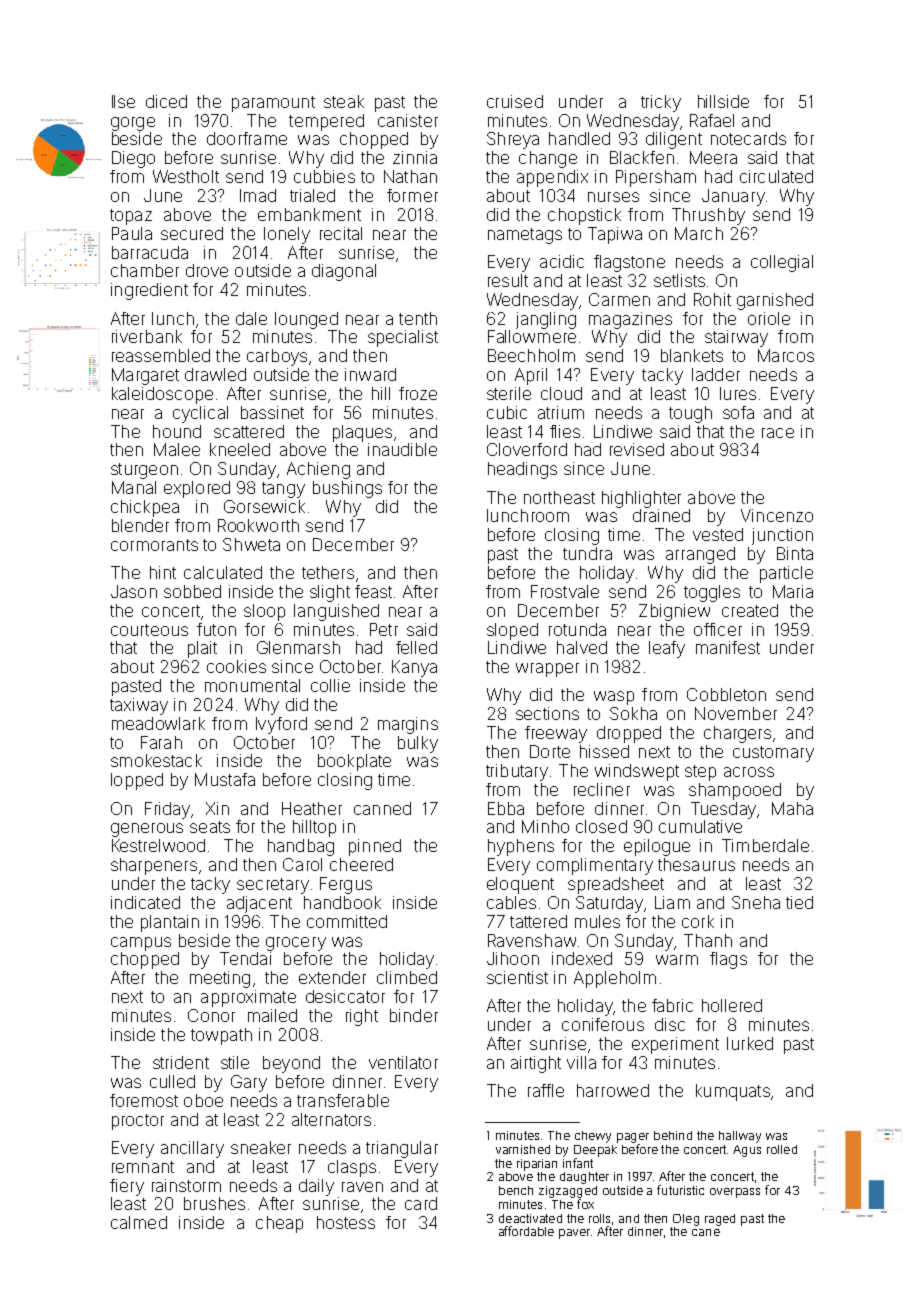 The height and width of the screenshot is (1314, 924). Describe the element at coordinates (792, 808) in the screenshot. I see `Maha` at that location.
